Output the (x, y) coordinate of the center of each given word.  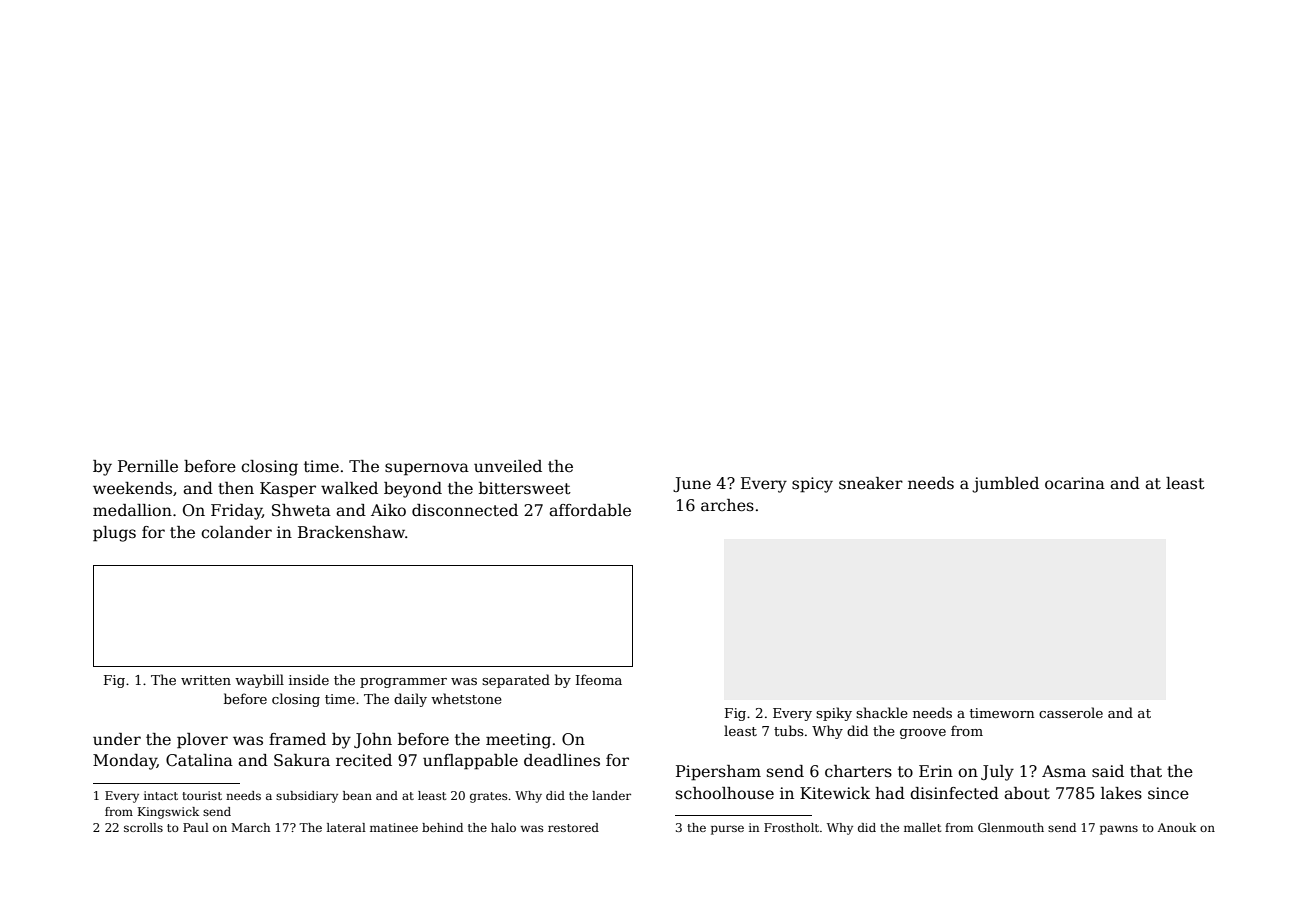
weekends (132, 488)
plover (202, 741)
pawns (1119, 830)
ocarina (1075, 483)
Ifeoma (599, 679)
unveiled (508, 466)
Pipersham (718, 773)
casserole (1071, 712)
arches (727, 505)
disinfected (954, 793)
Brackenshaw (351, 532)
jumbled (1005, 485)
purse (727, 830)
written (206, 680)
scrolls (143, 827)
